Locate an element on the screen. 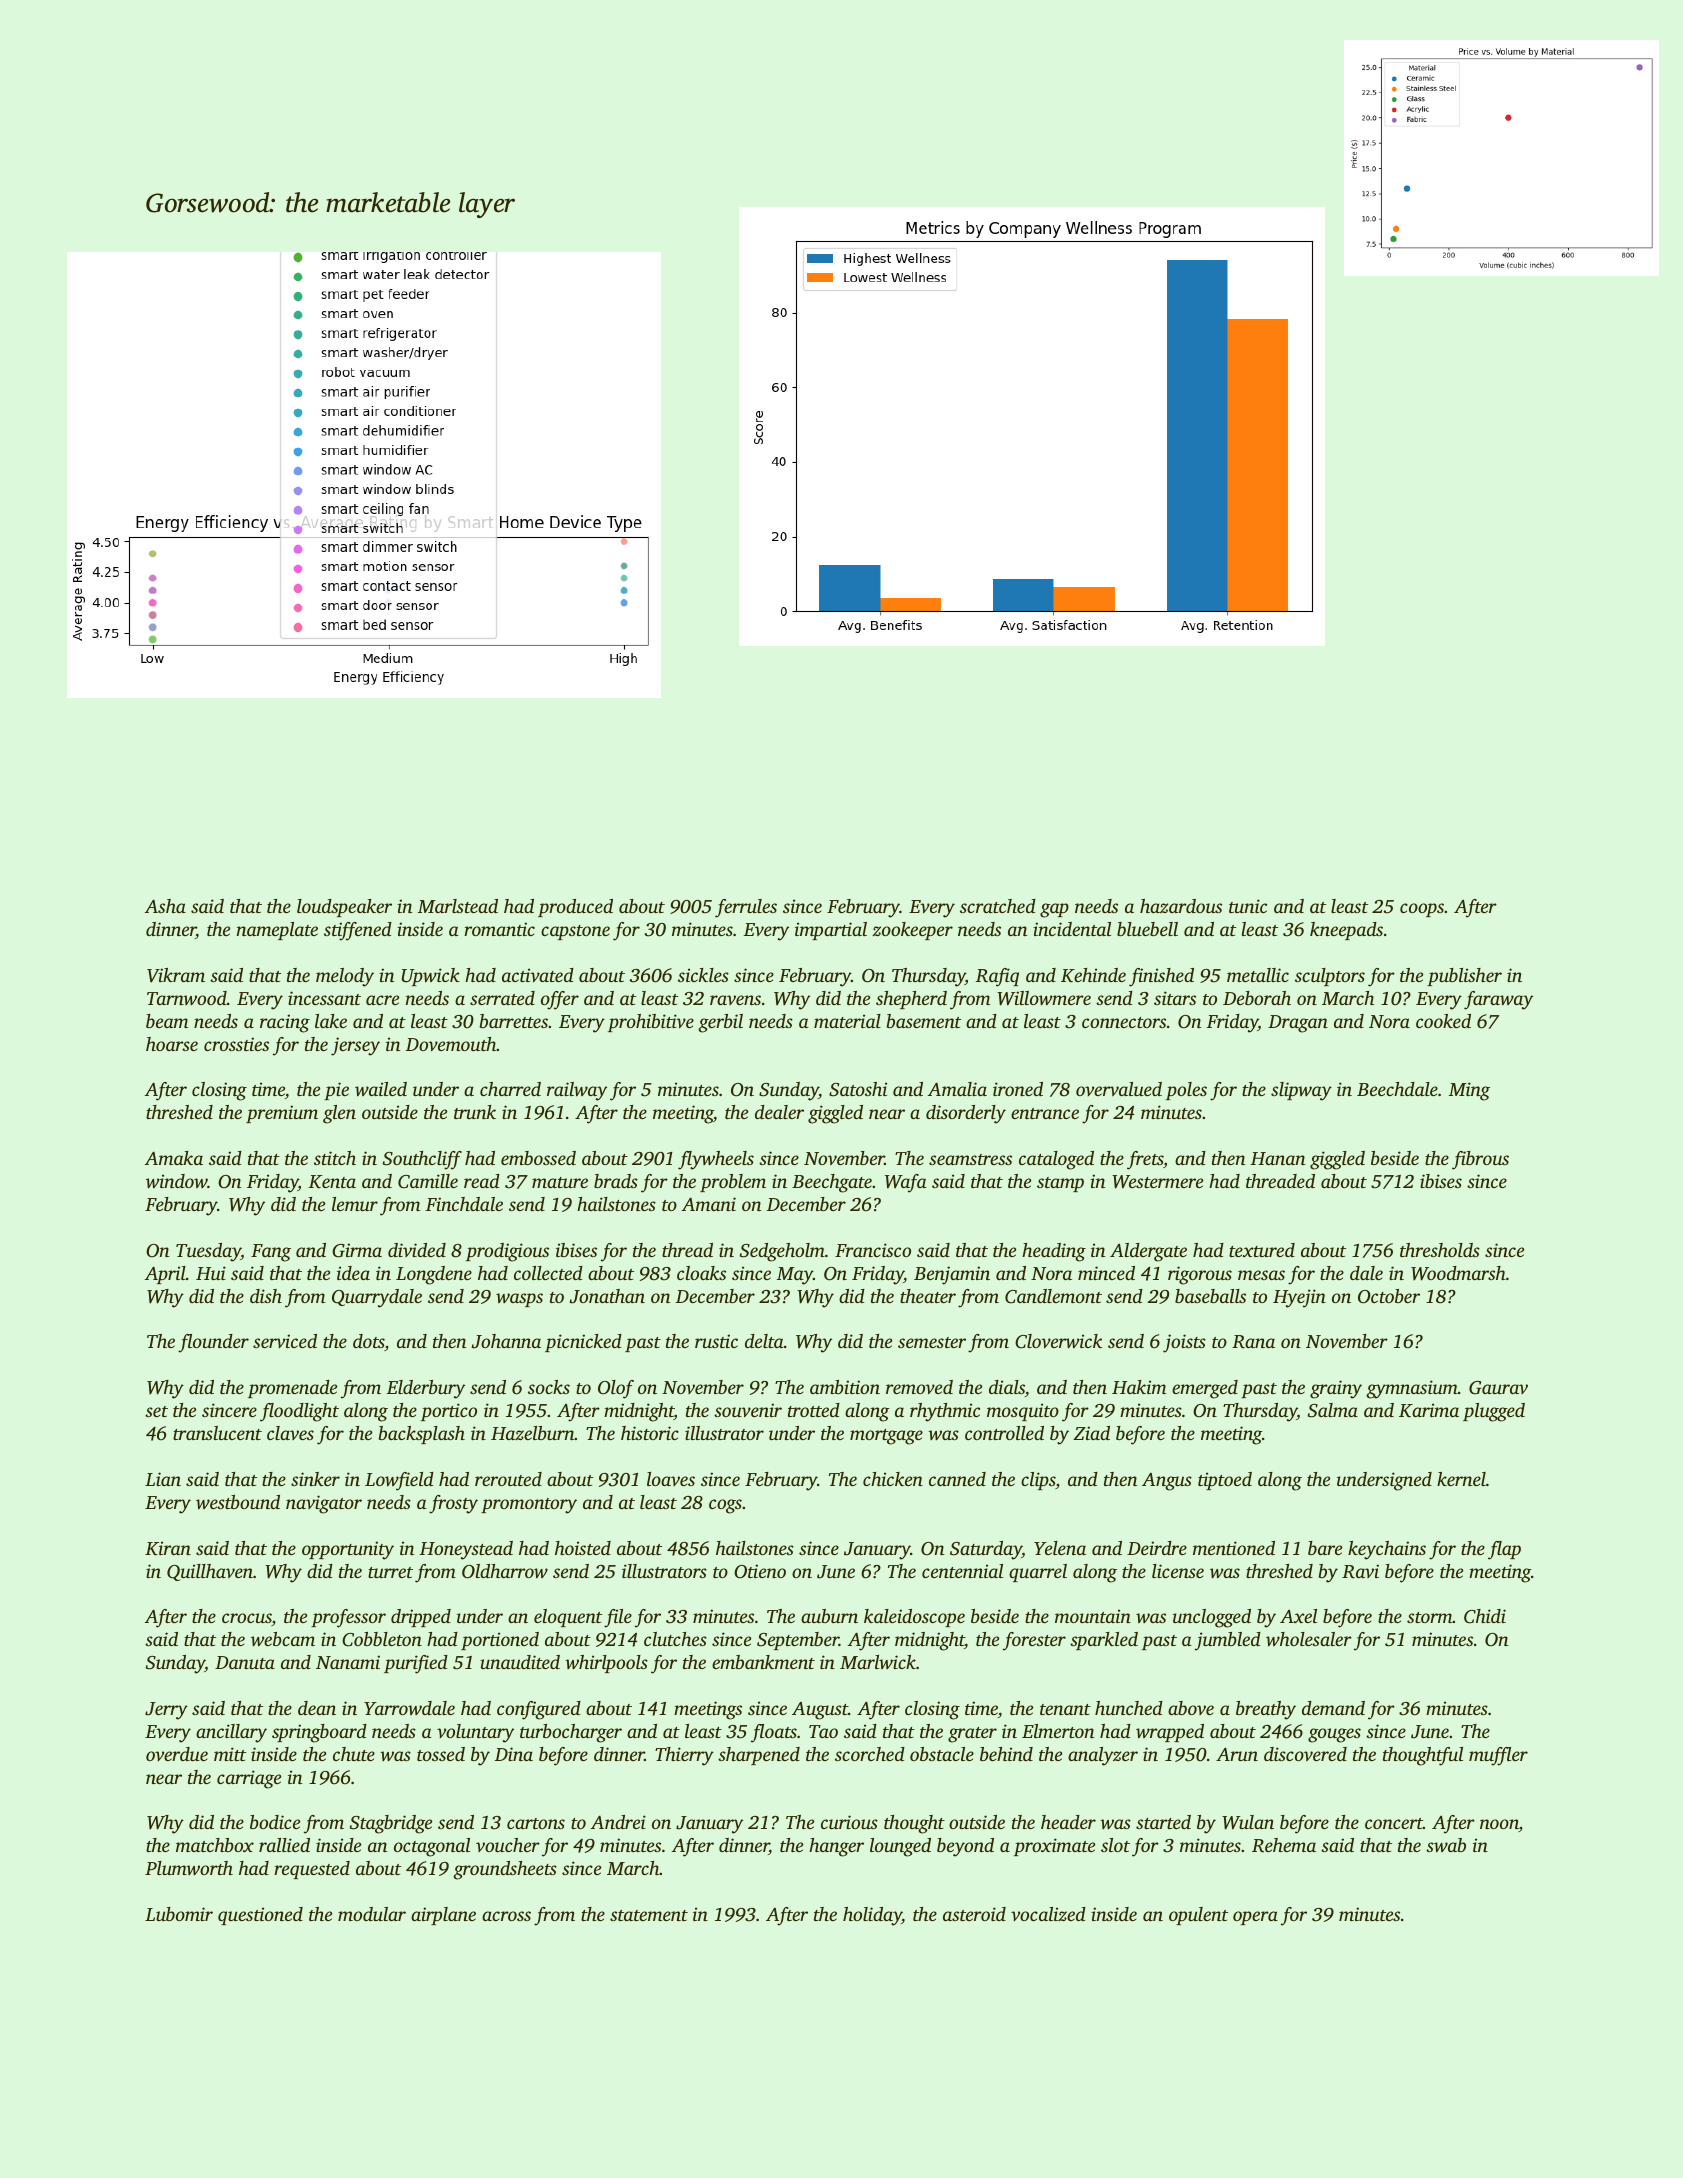  holiday is located at coordinates (872, 1916).
